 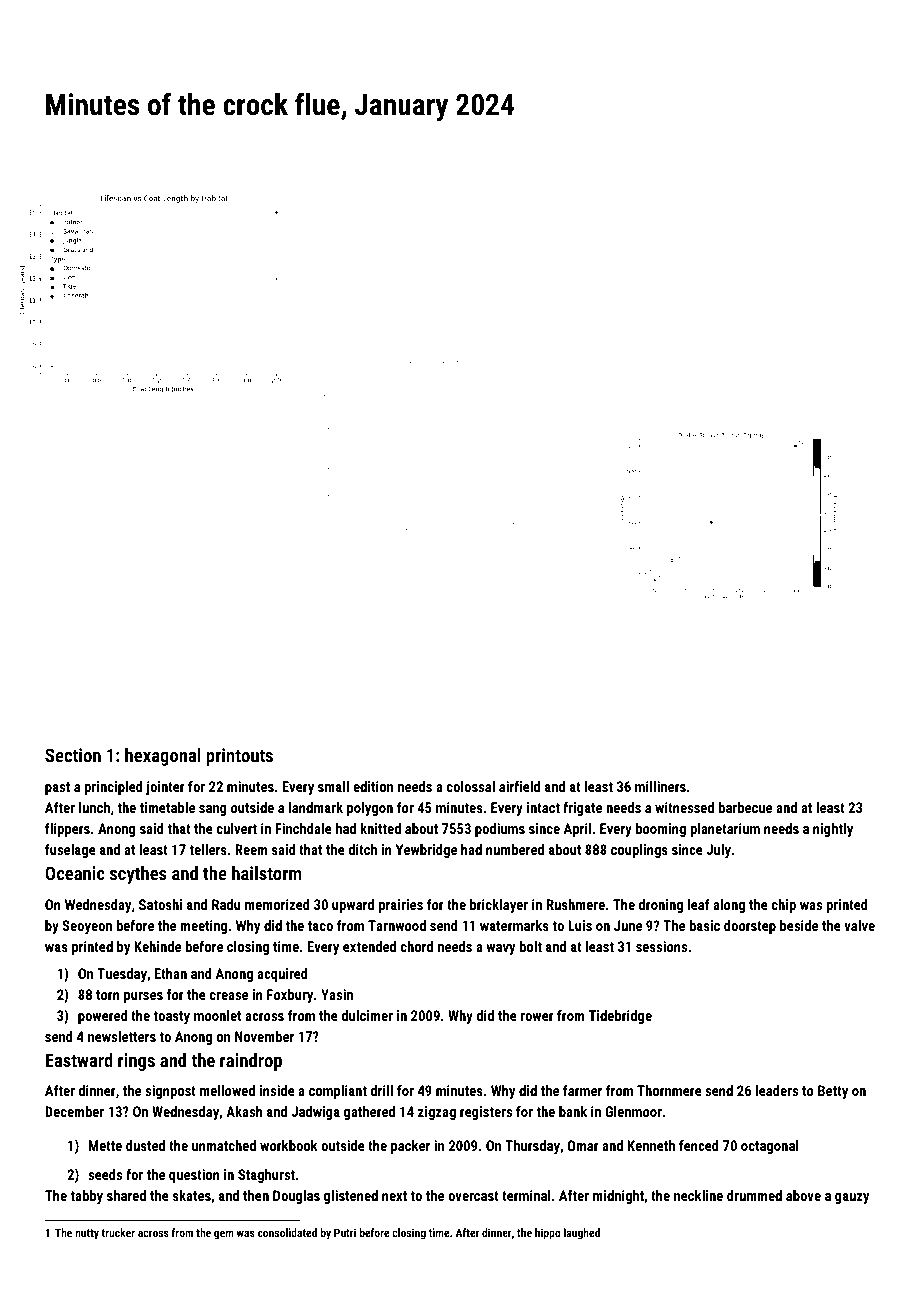 I want to click on milliners, so click(x=660, y=786).
